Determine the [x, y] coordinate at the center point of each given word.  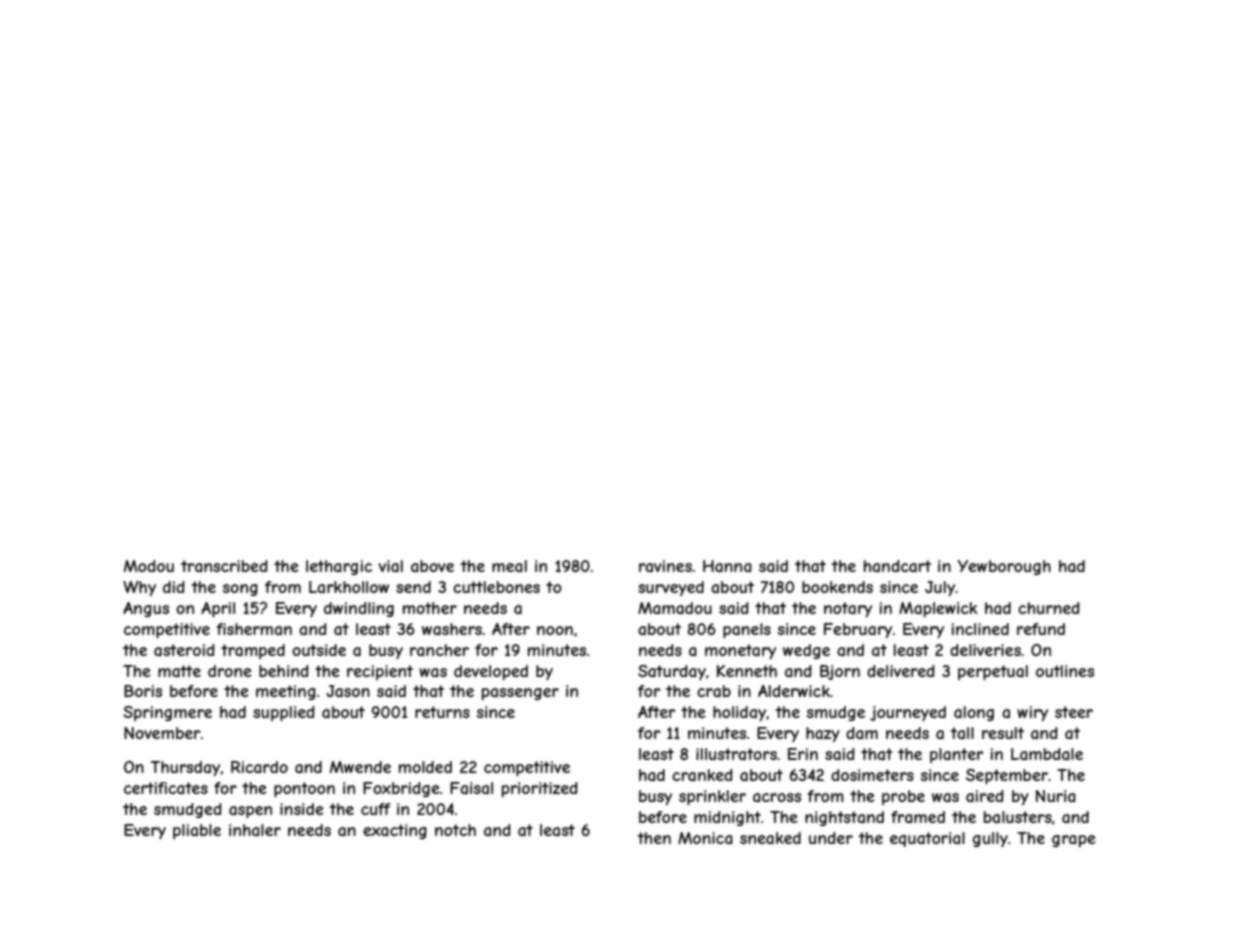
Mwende [360, 767]
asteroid [184, 650]
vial [390, 566]
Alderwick [794, 691]
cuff [375, 809]
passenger [520, 694]
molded [425, 767]
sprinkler [712, 797]
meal [509, 566]
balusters [1018, 817]
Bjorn [840, 672]
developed [491, 672]
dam [862, 733]
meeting [286, 692]
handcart [897, 566]
